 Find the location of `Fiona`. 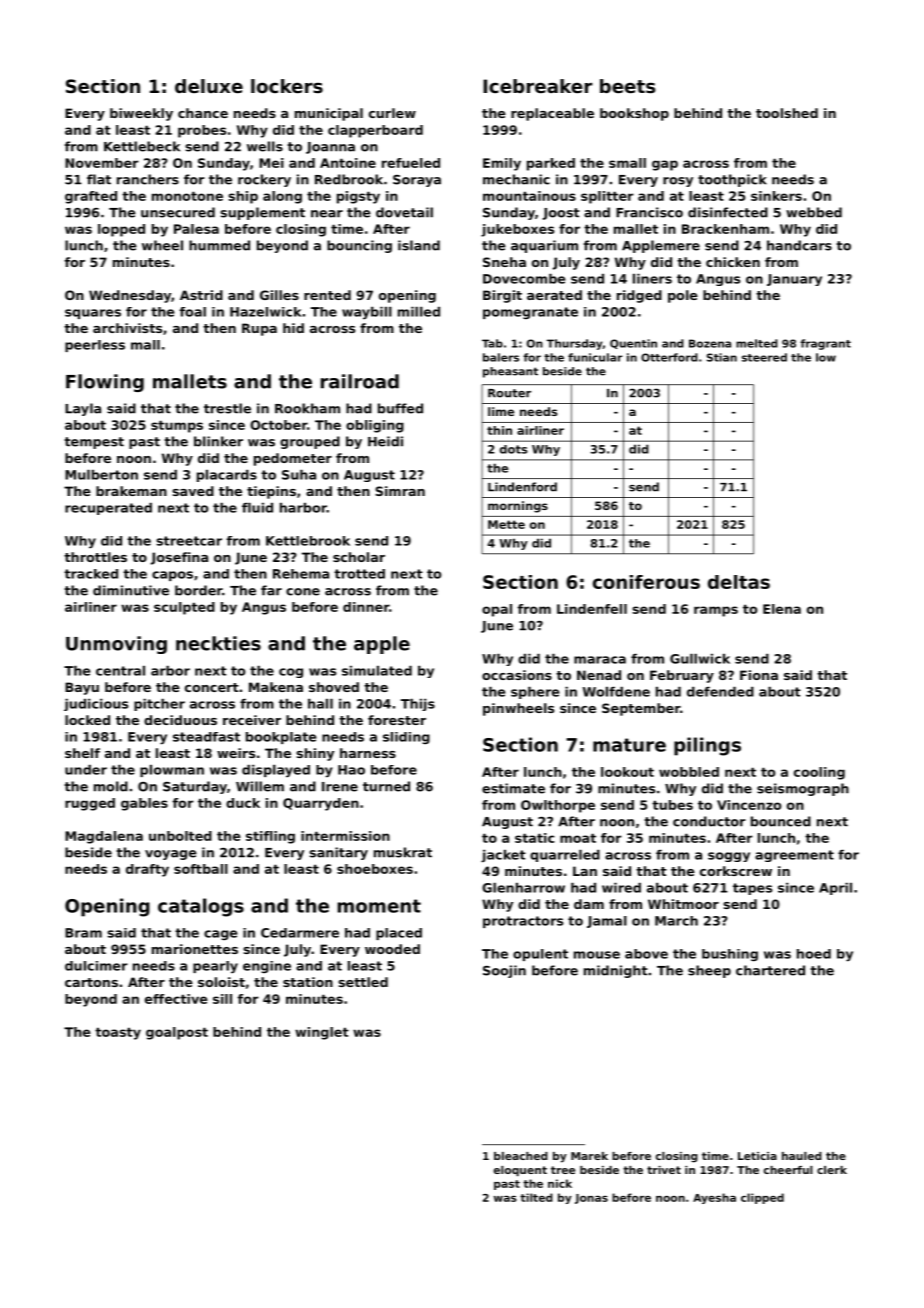

Fiona is located at coordinates (759, 675).
